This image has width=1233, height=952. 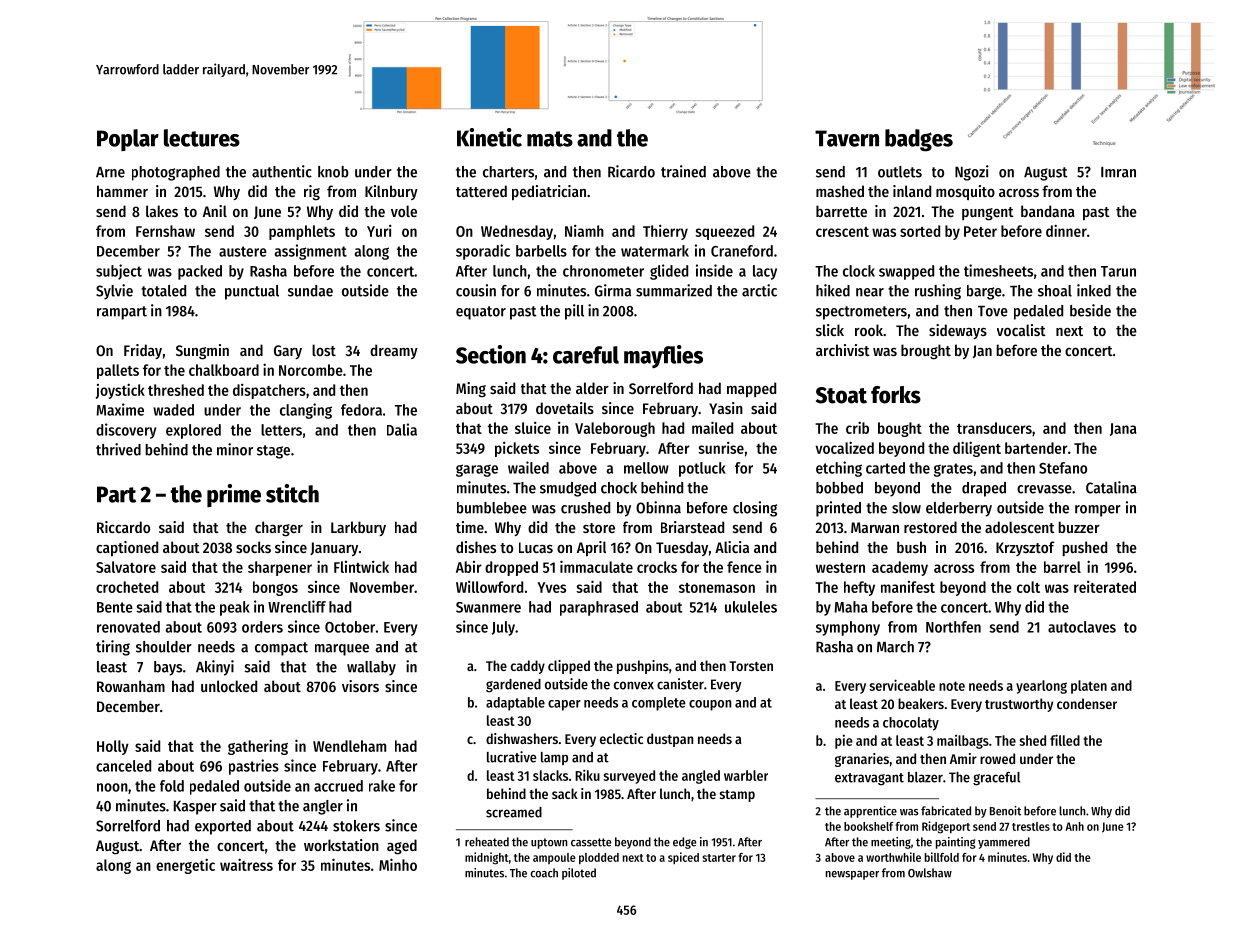 I want to click on knob, so click(x=333, y=172).
